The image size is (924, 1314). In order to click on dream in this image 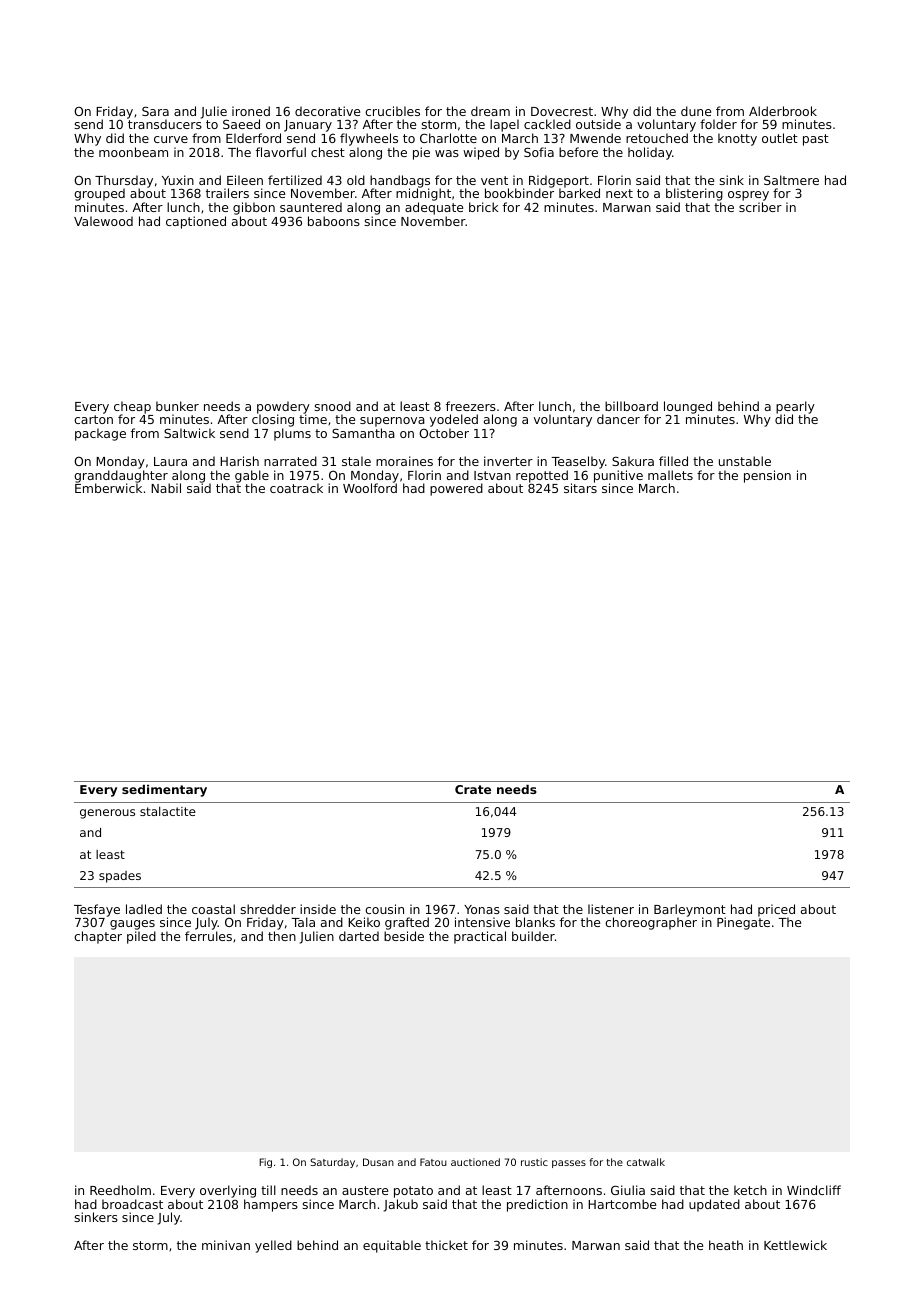, I will do `click(490, 111)`.
